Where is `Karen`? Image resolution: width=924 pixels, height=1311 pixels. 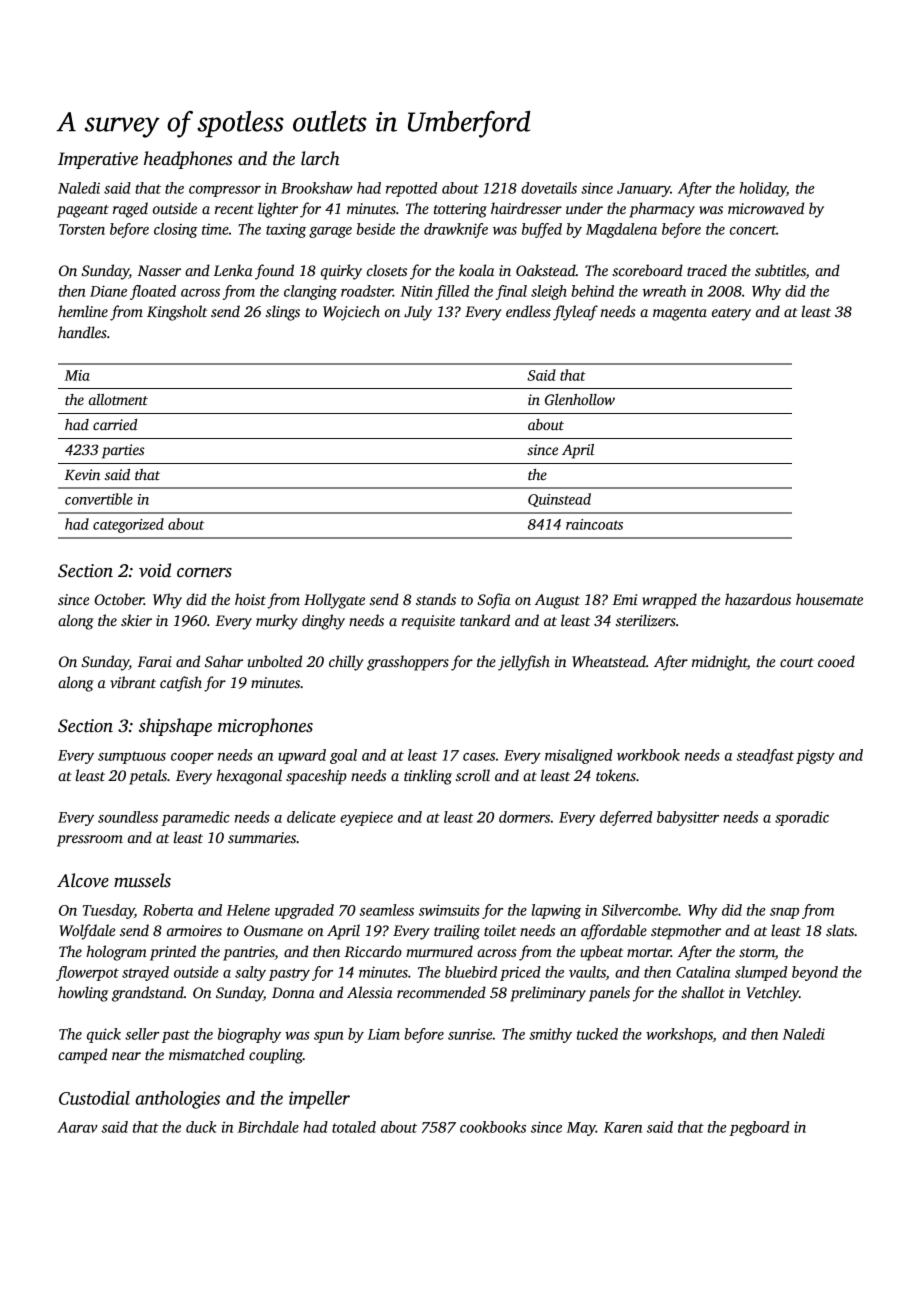 Karen is located at coordinates (623, 1127).
